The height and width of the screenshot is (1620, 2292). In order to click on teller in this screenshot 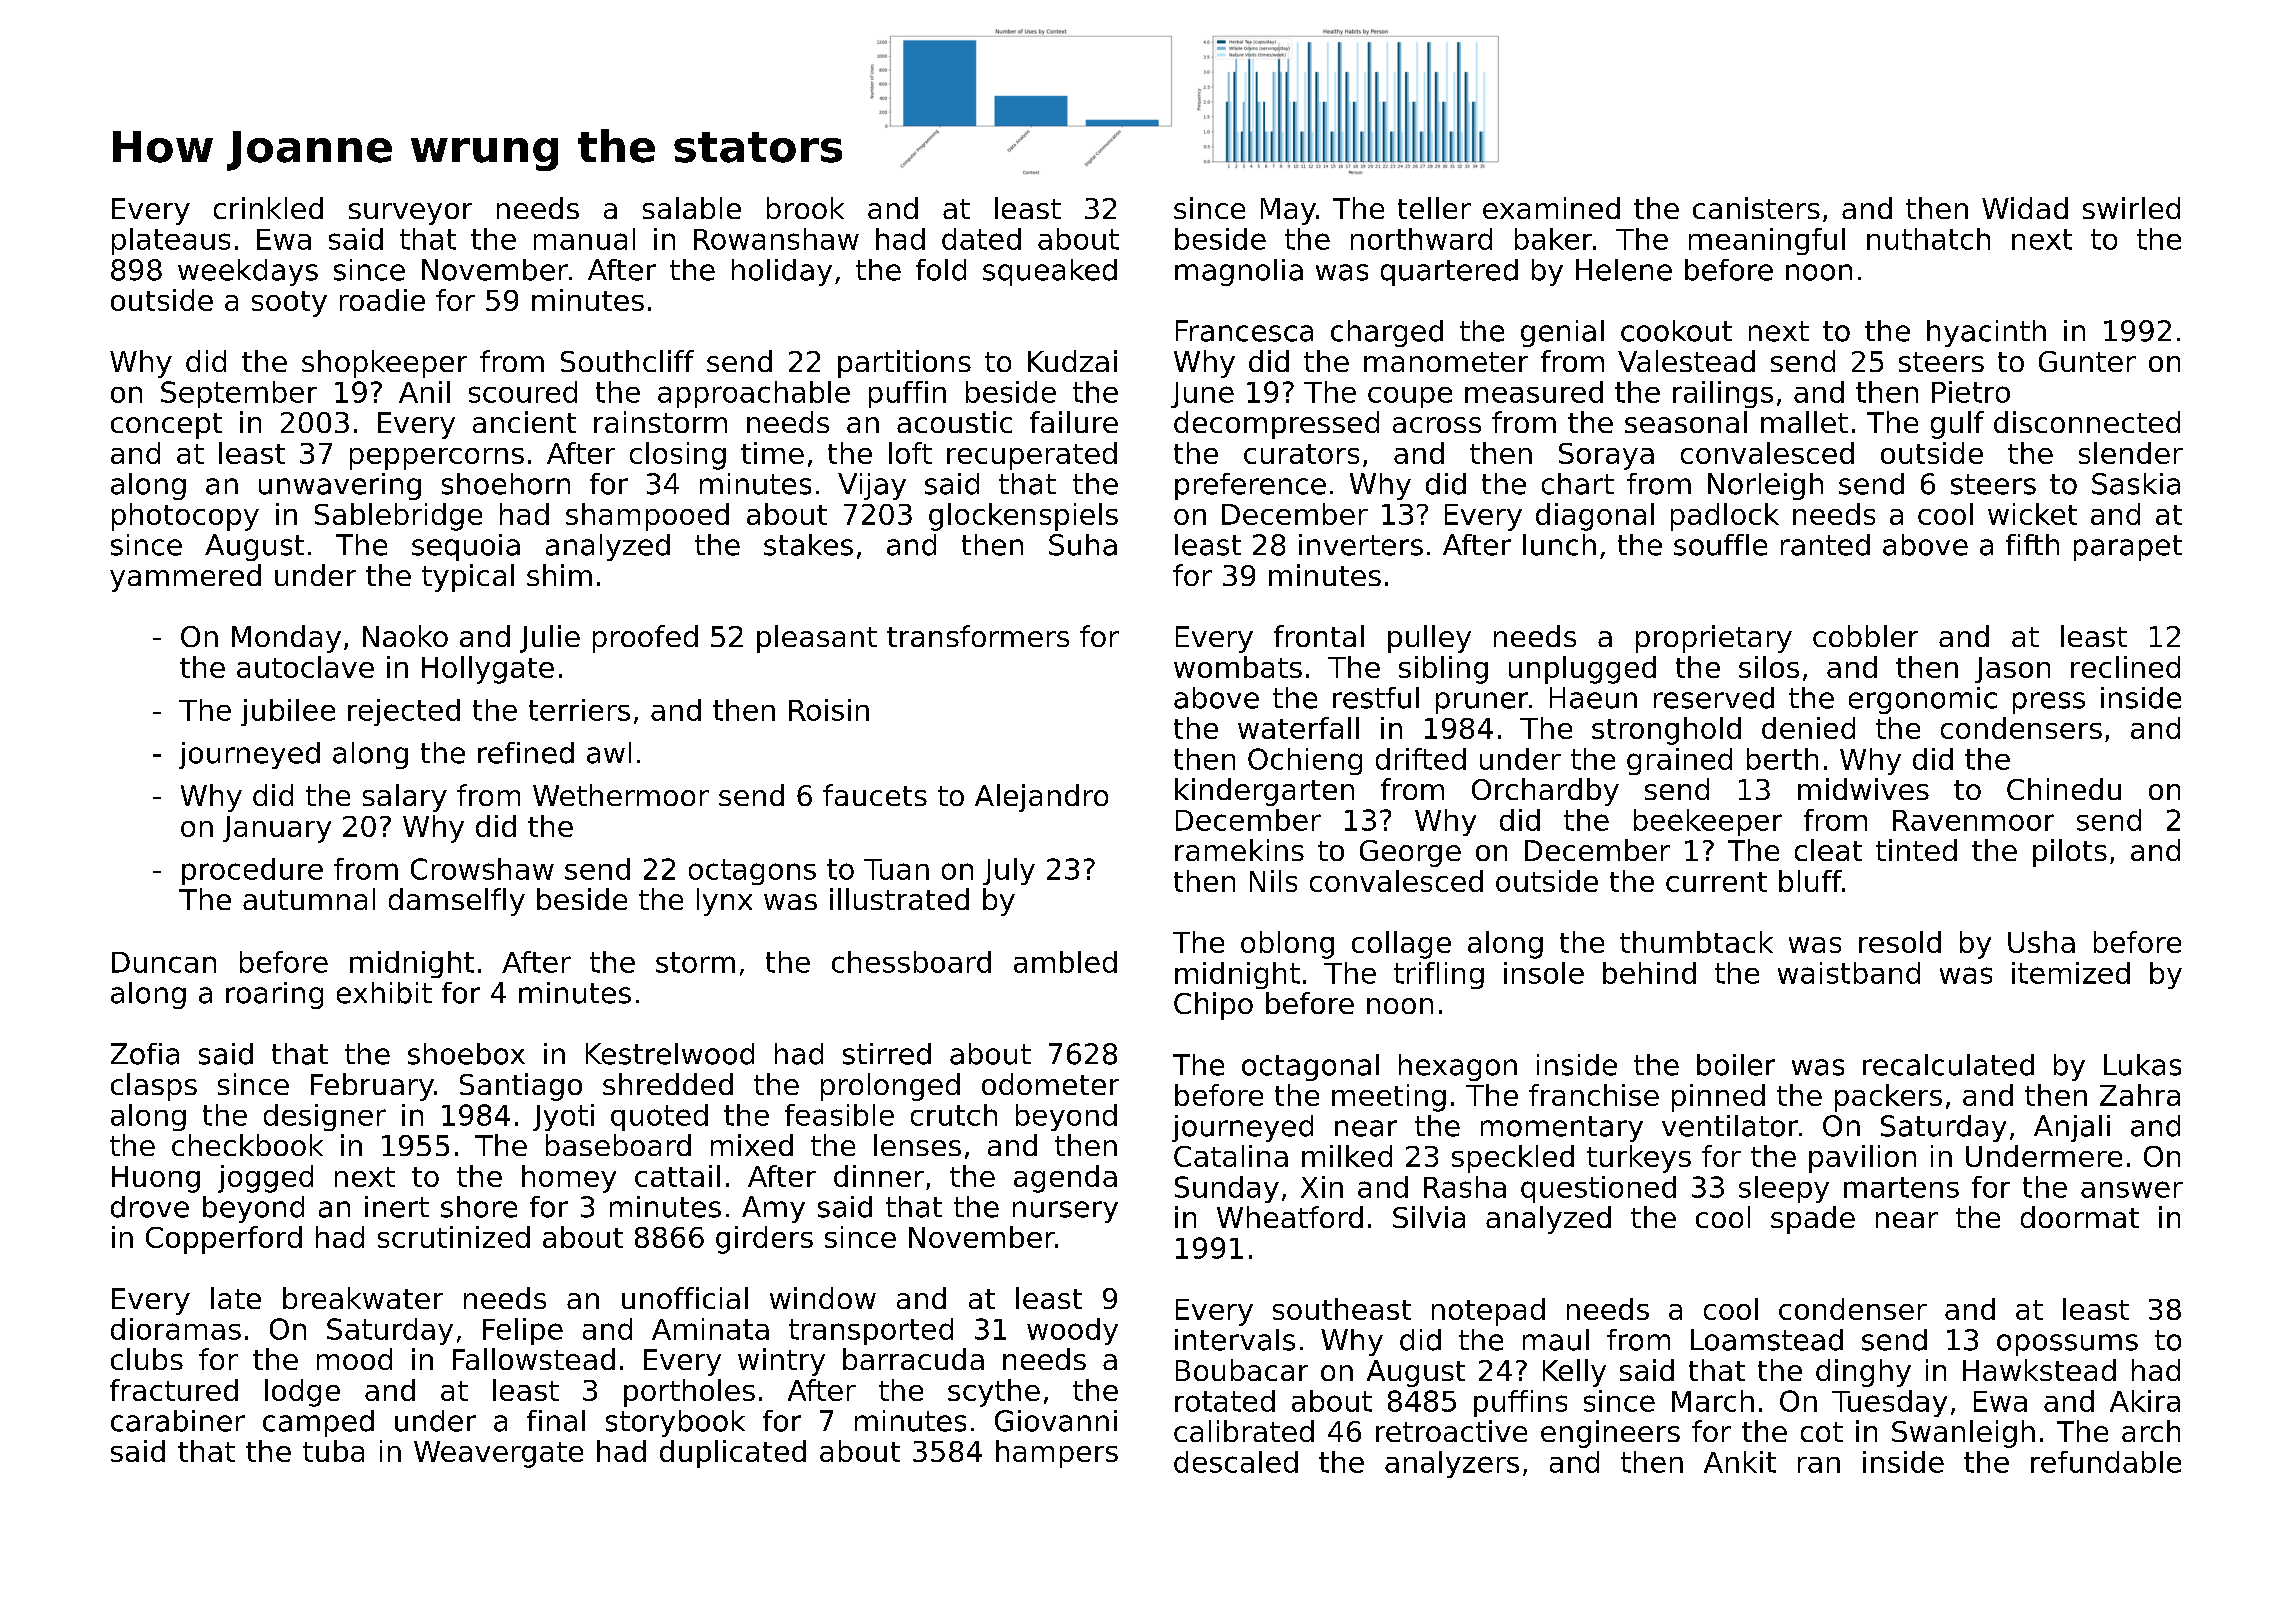, I will do `click(1434, 208)`.
